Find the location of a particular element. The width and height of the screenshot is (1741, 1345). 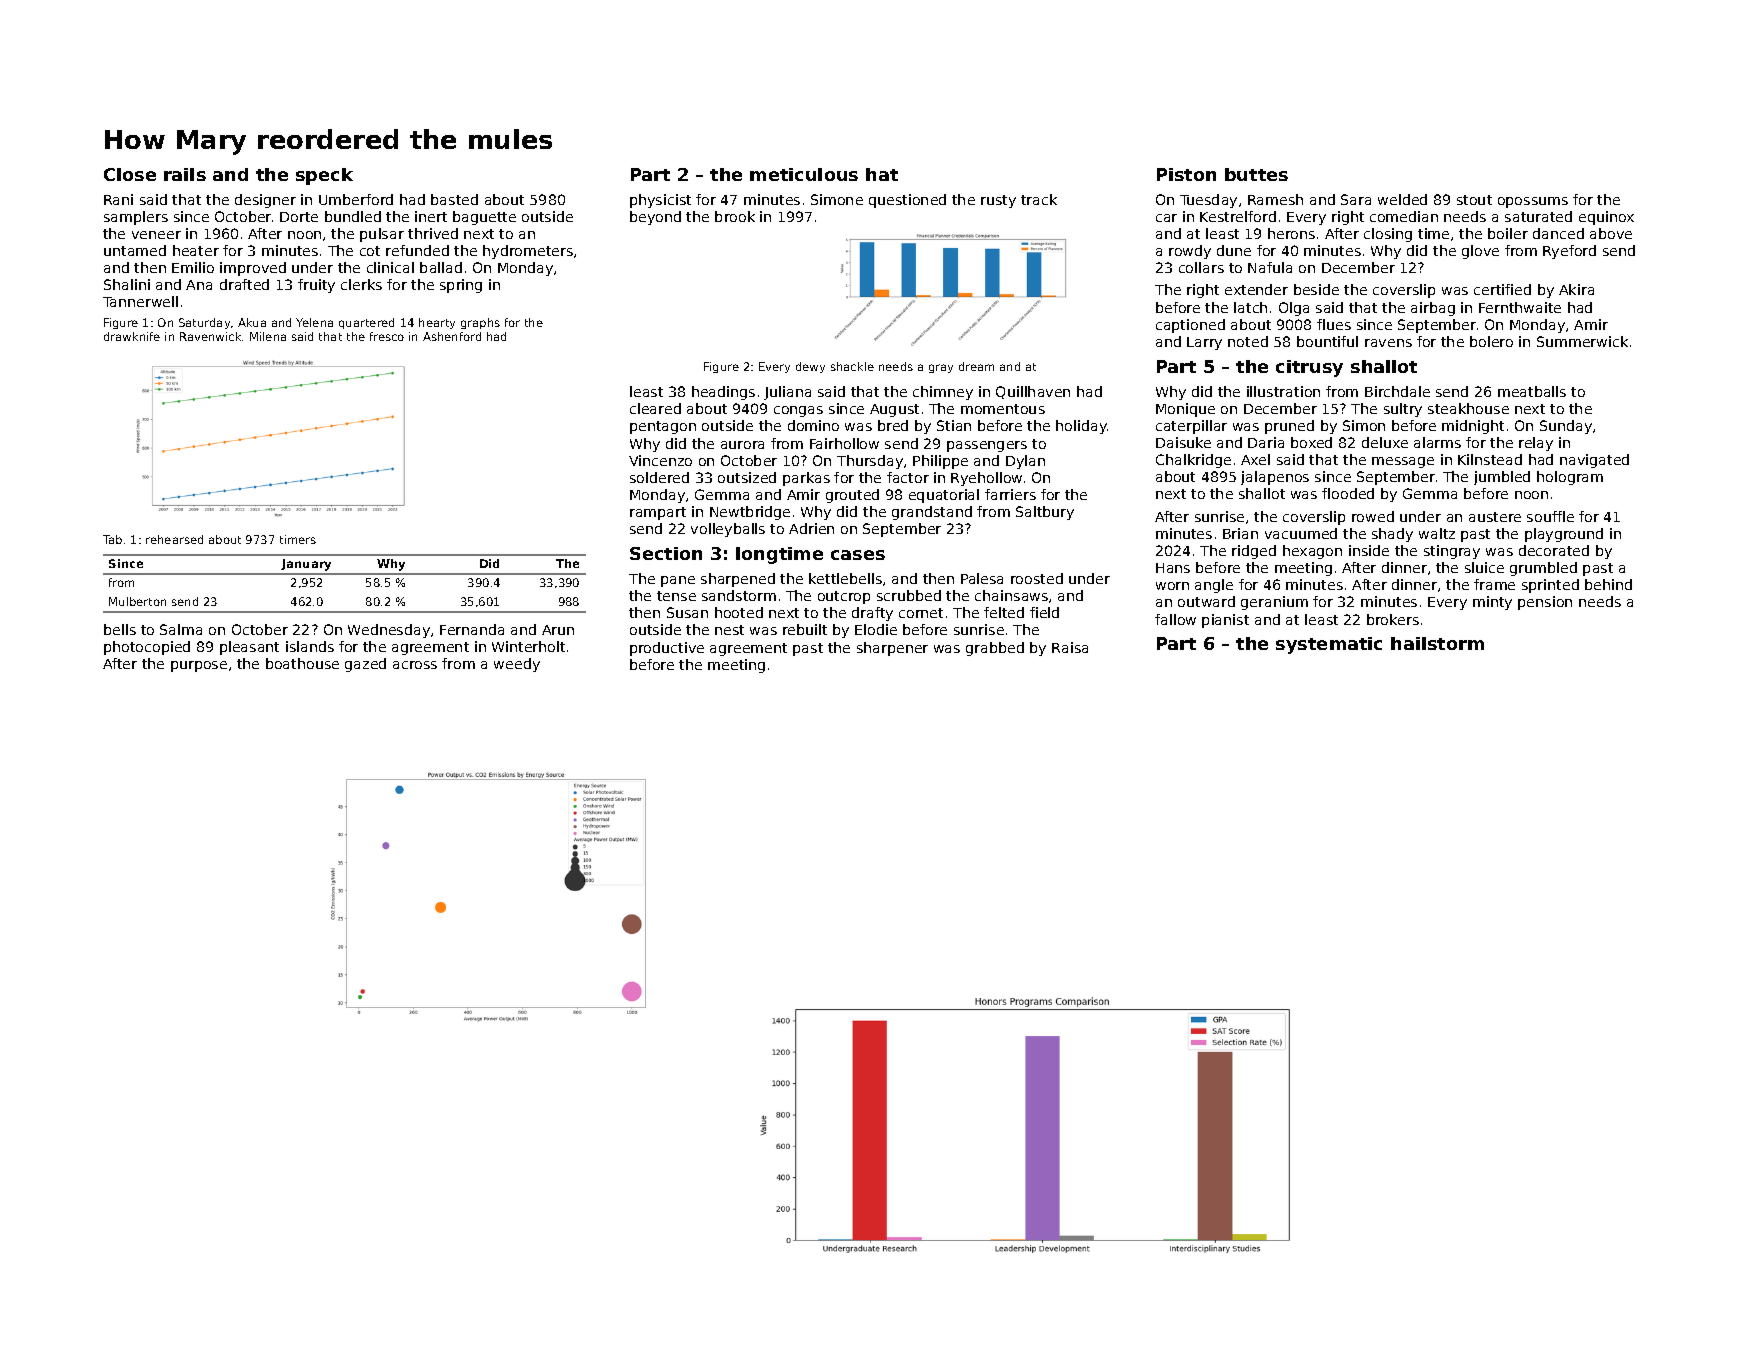

welded is located at coordinates (1402, 199).
